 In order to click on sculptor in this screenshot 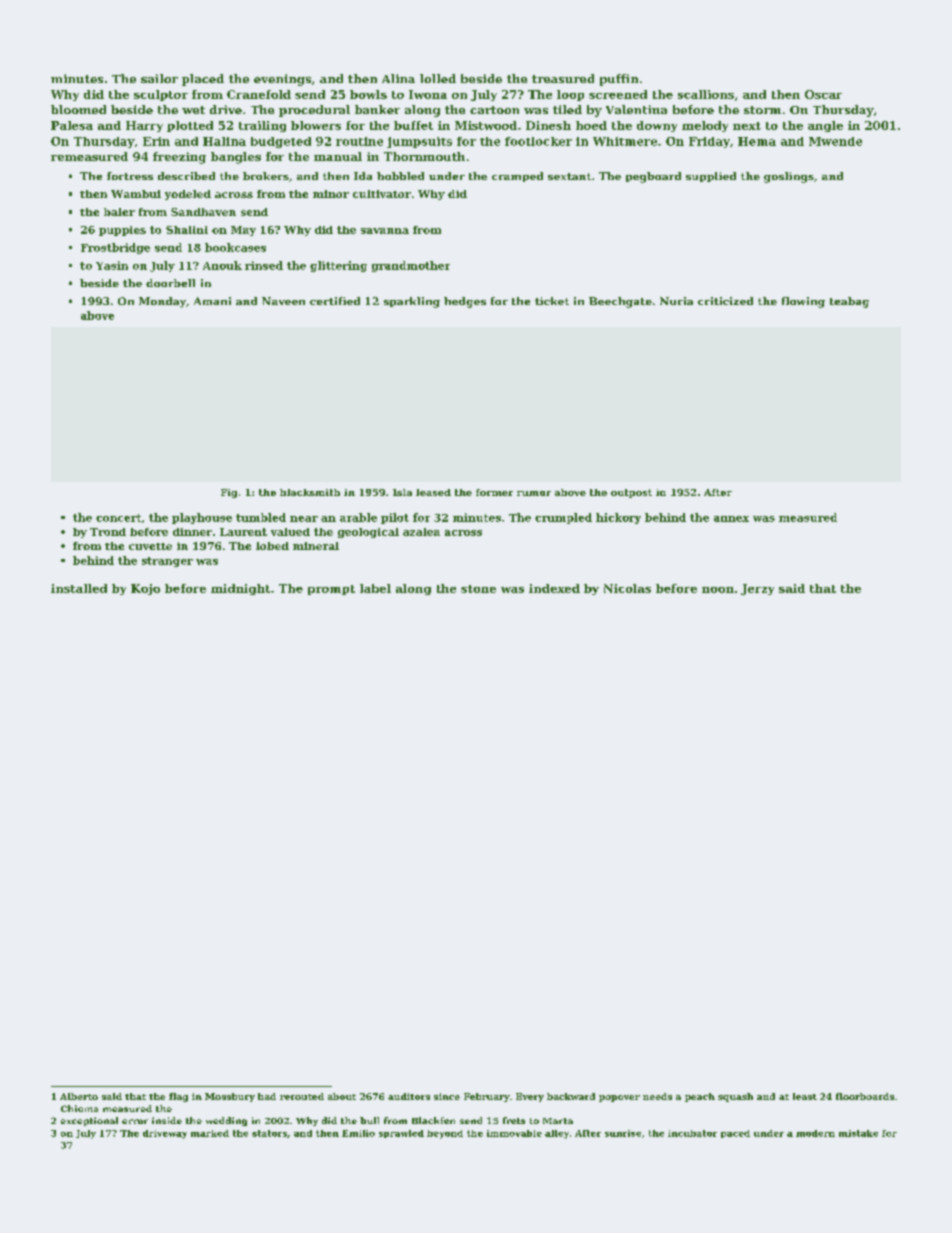, I will do `click(161, 95)`.
